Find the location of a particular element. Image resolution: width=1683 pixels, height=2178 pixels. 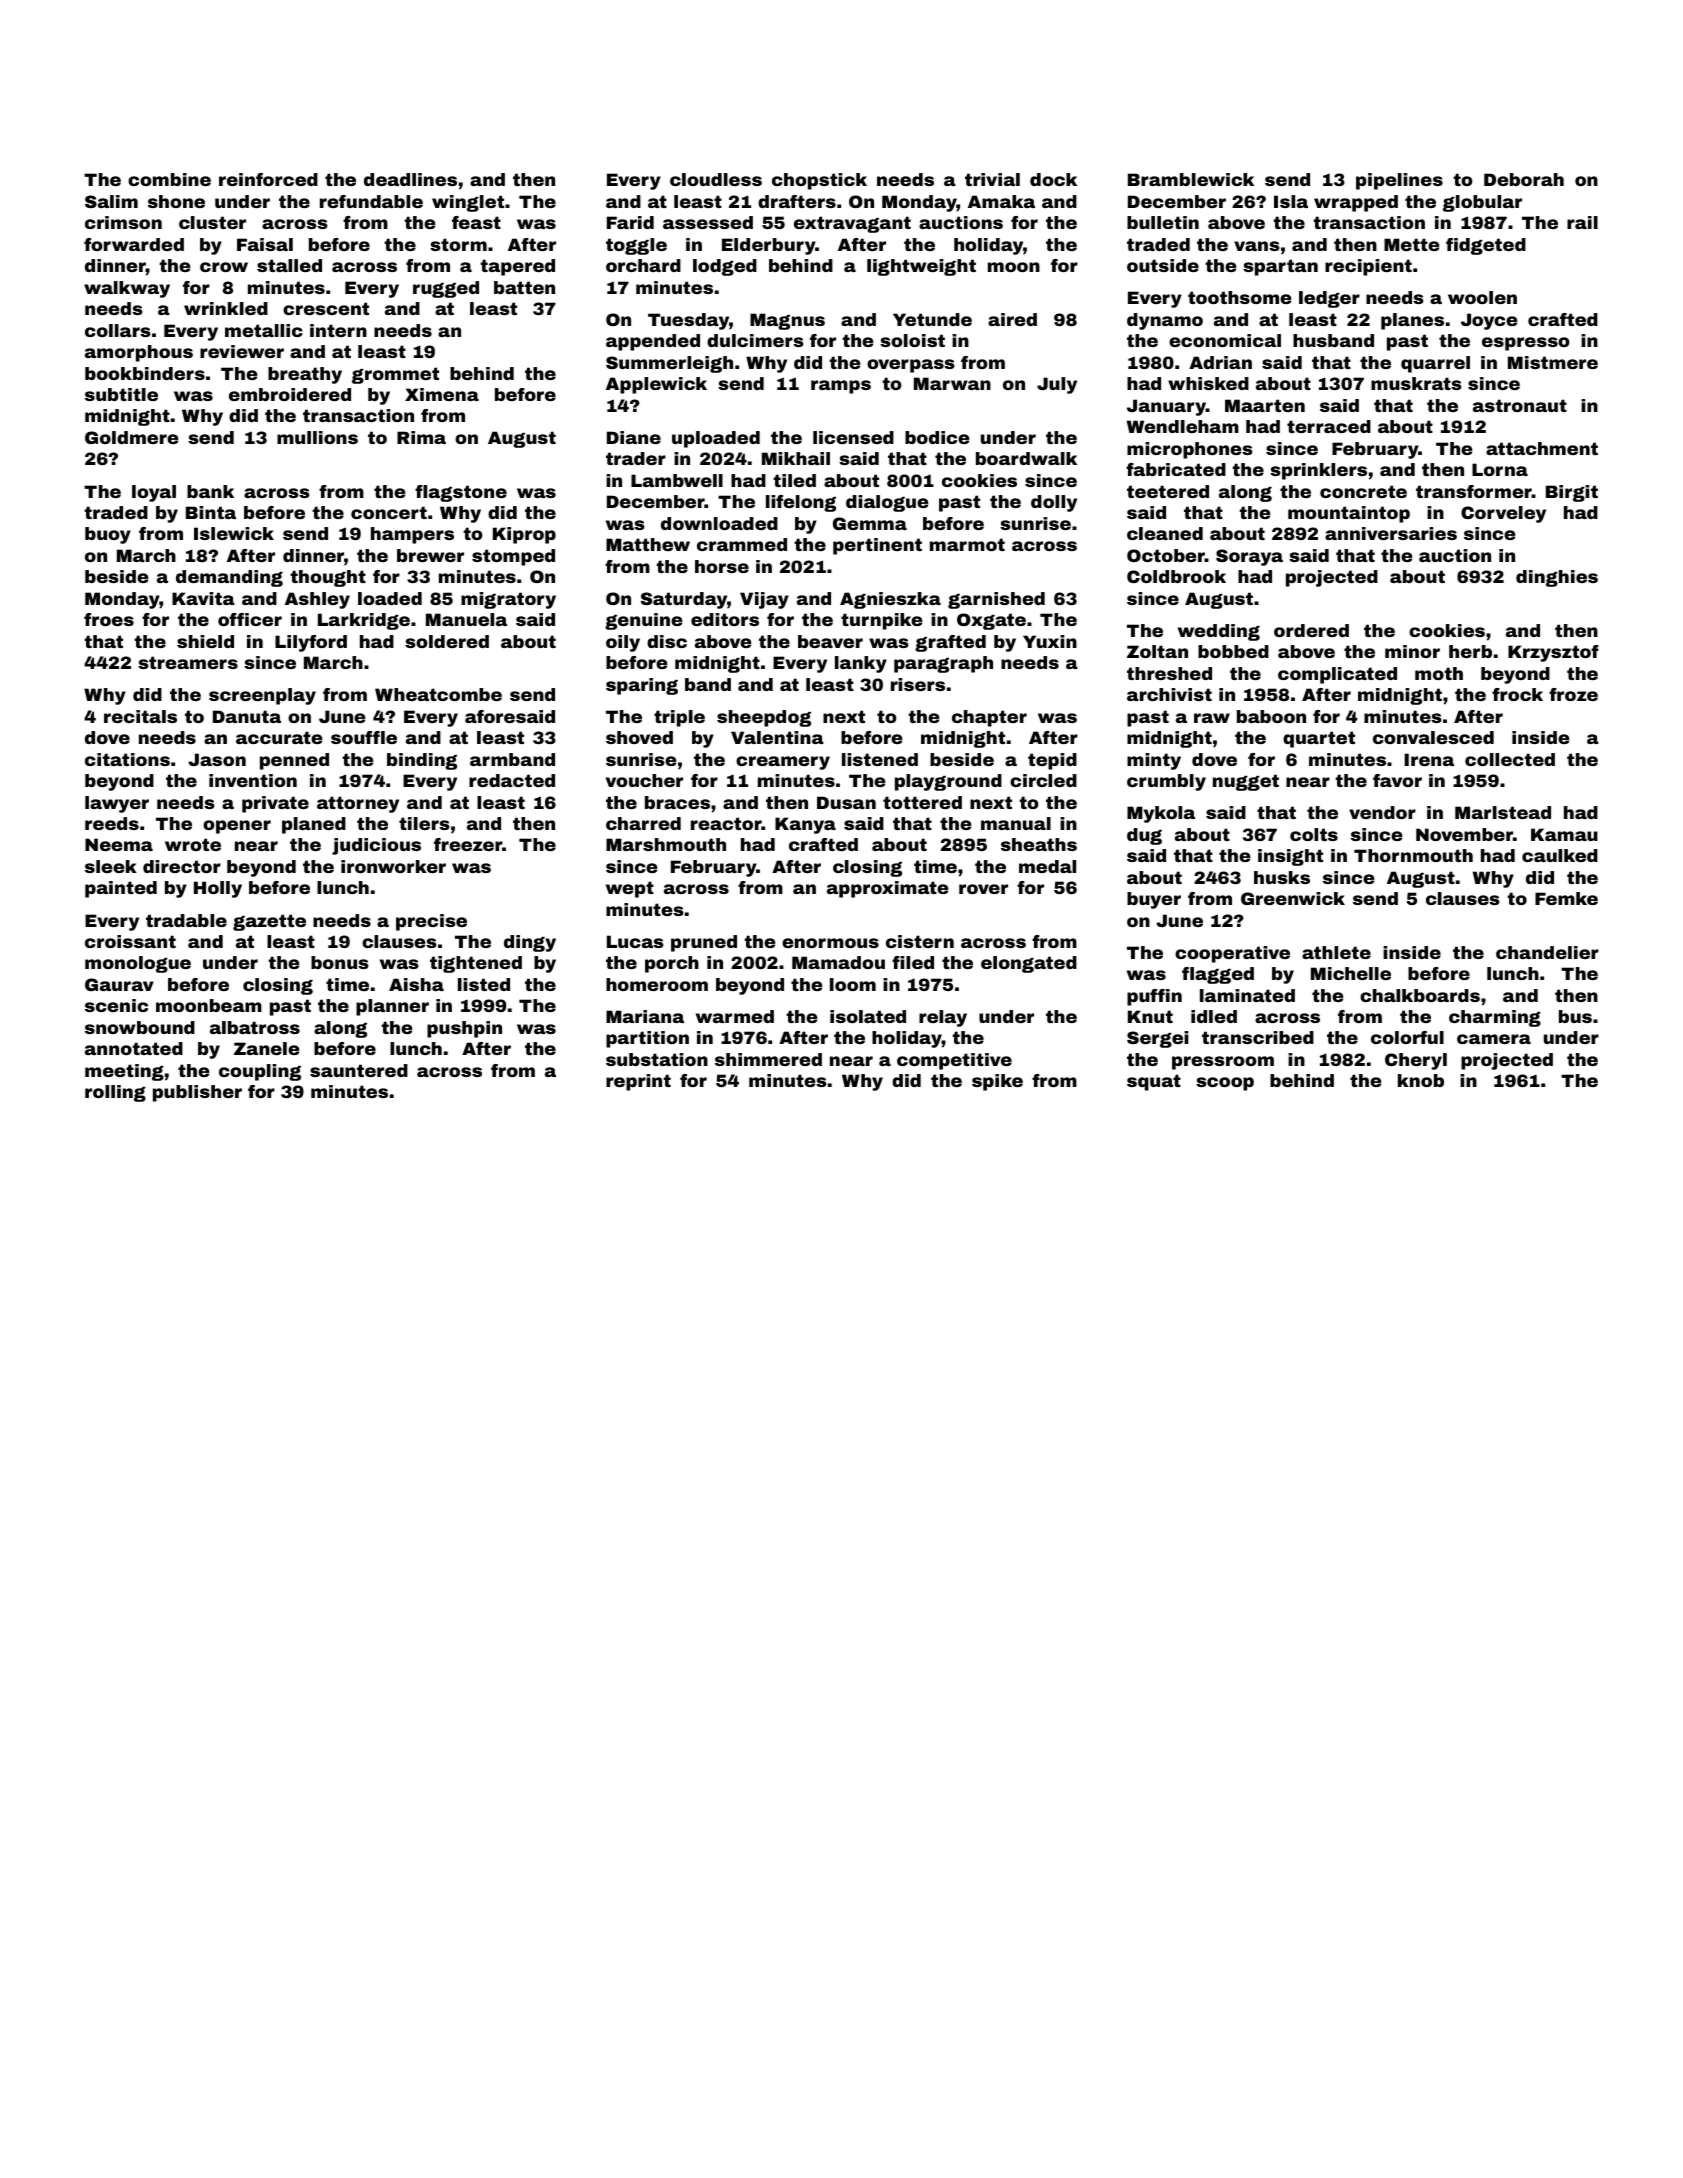

batten is located at coordinates (524, 287).
